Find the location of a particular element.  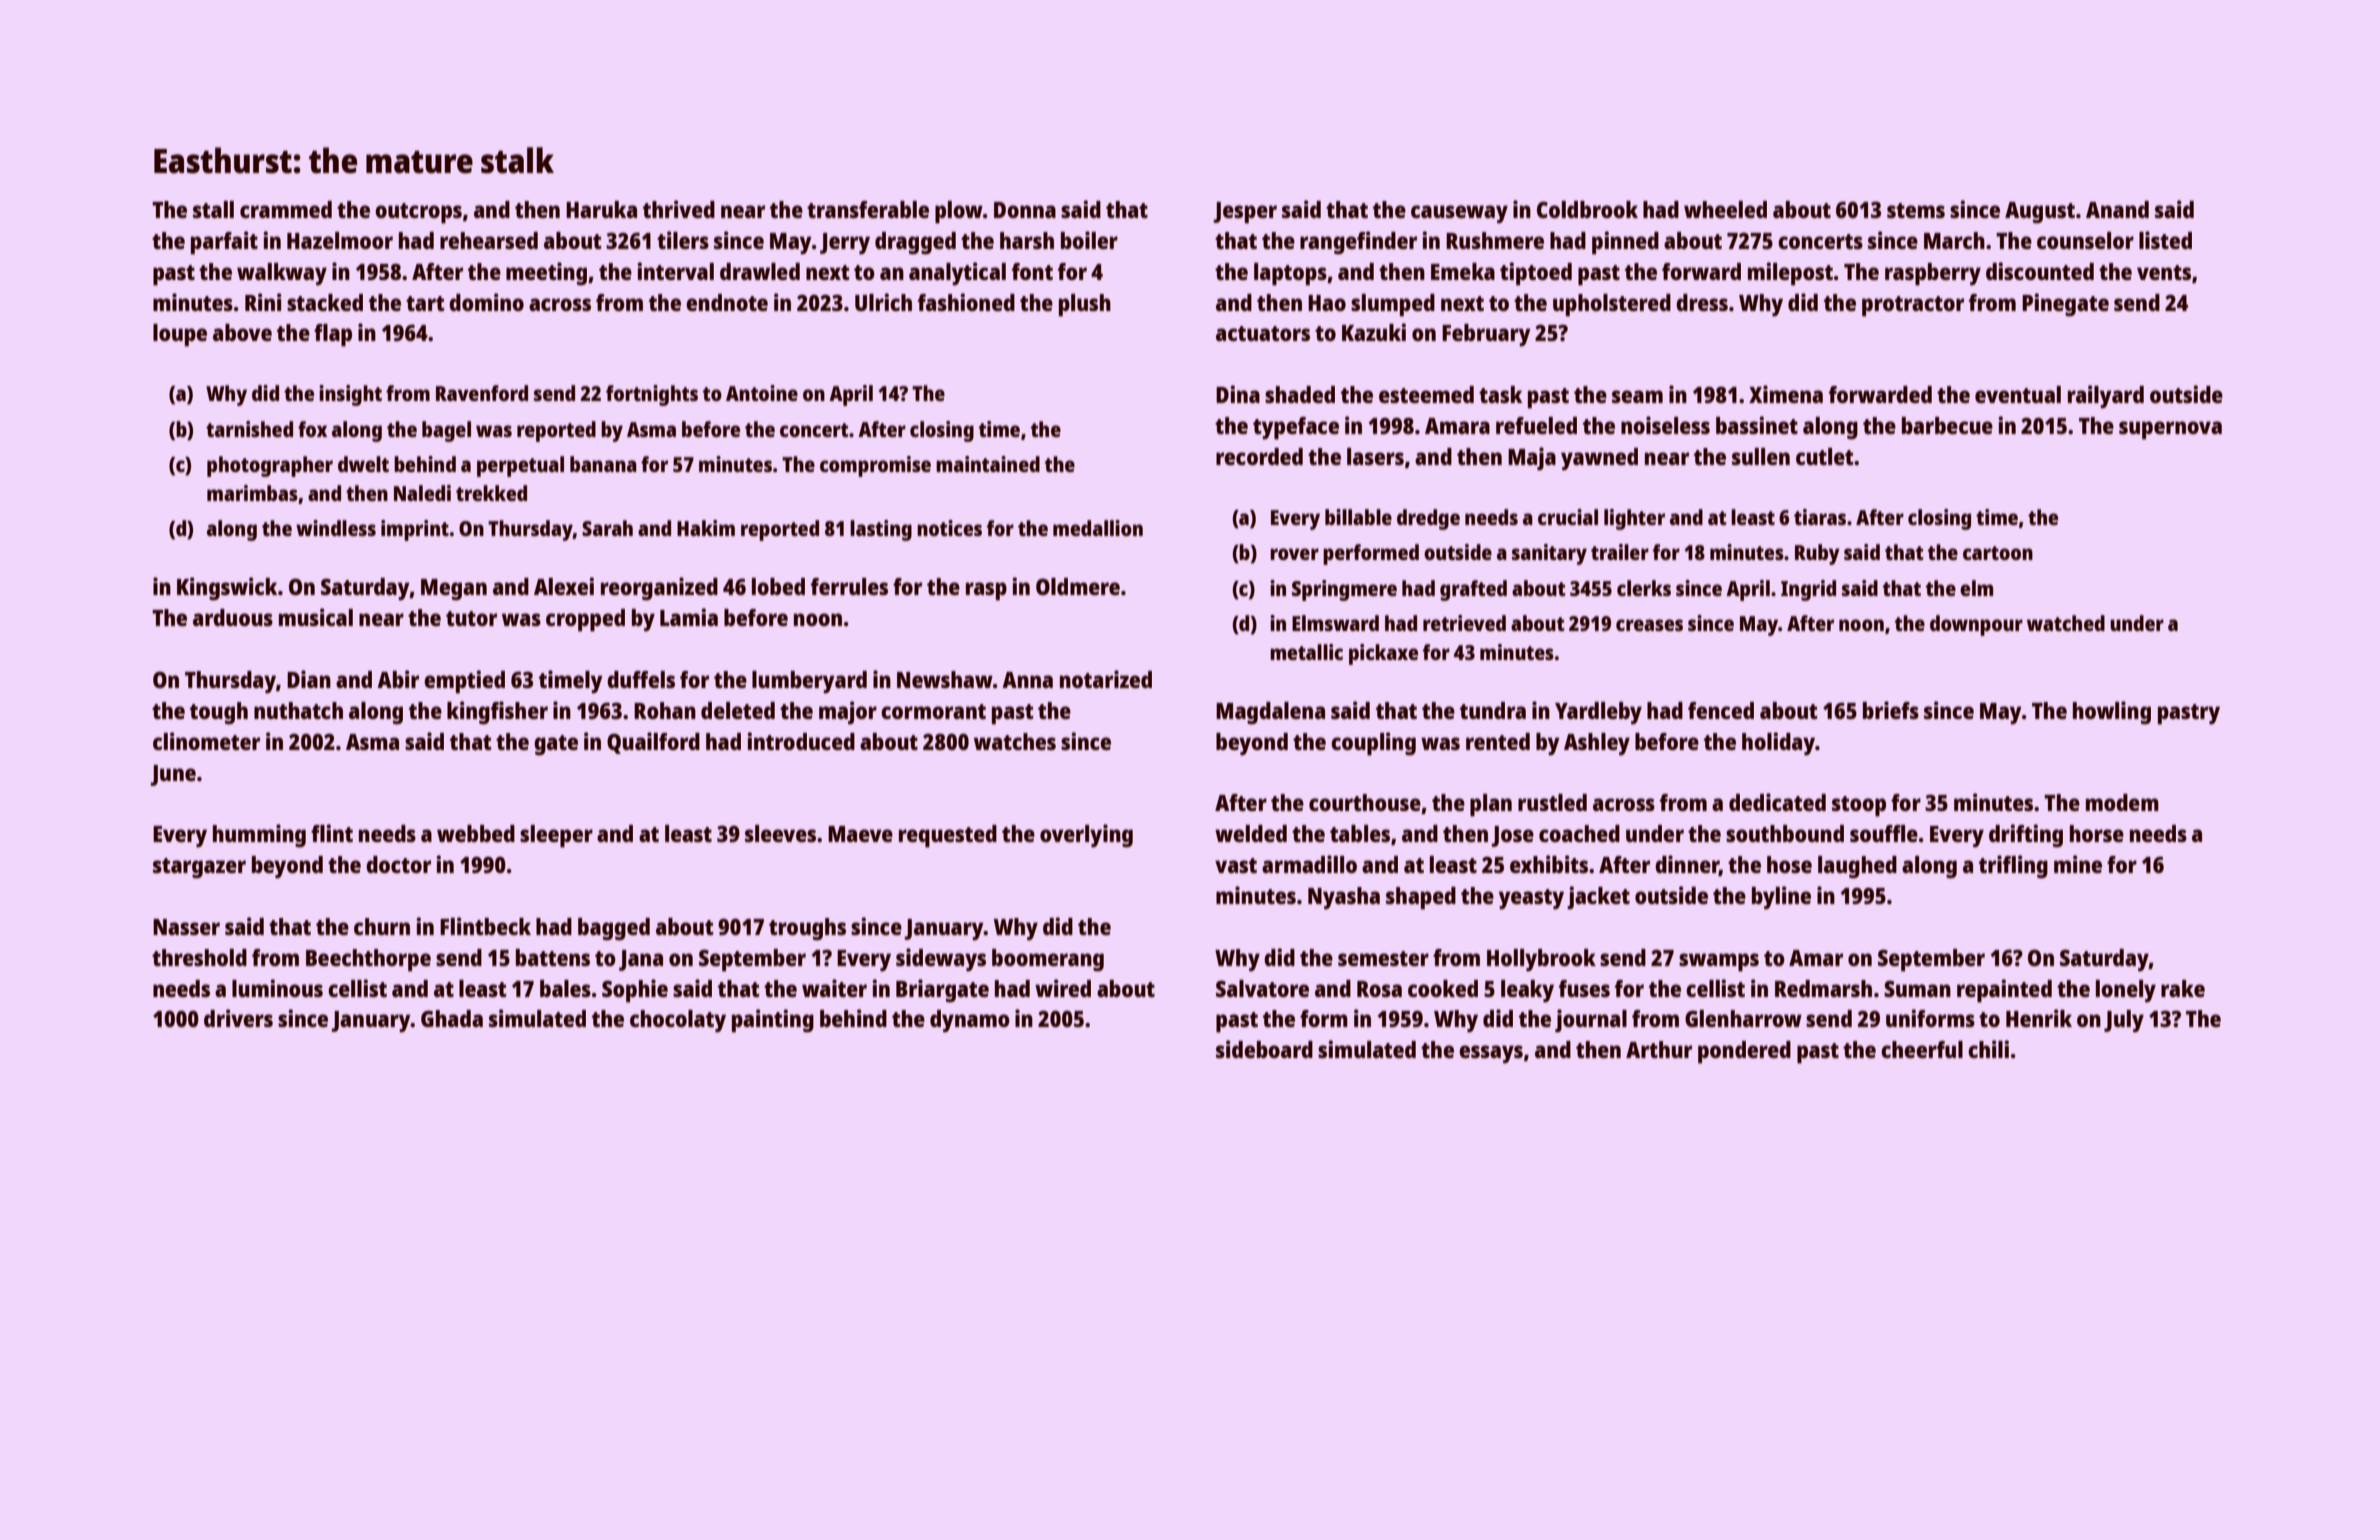

stacked is located at coordinates (325, 302).
